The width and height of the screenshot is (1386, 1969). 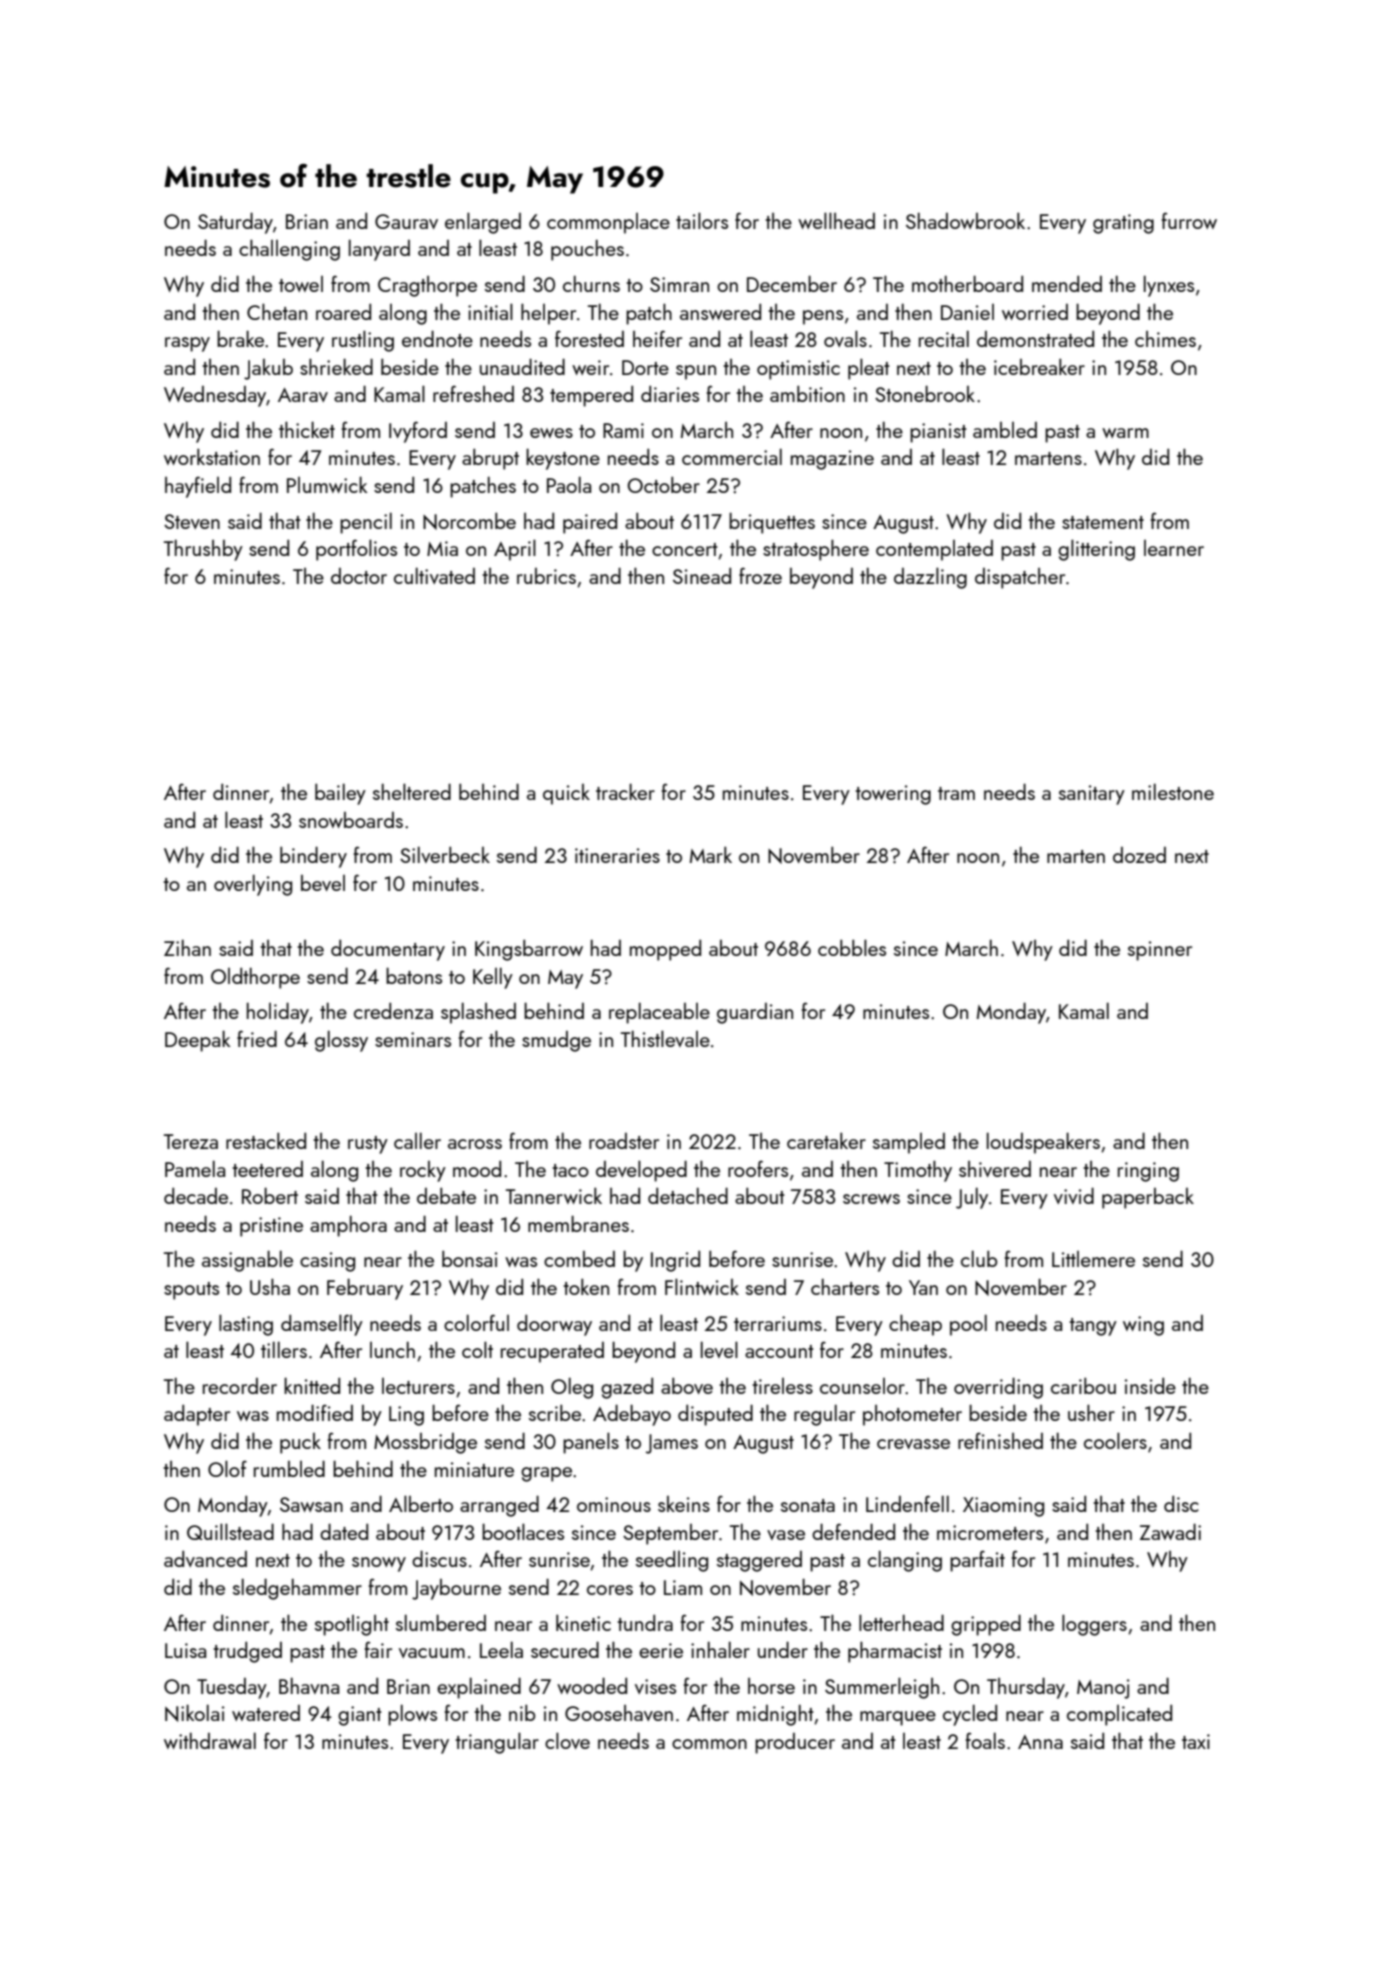 What do you see at coordinates (205, 1559) in the screenshot?
I see `advanced` at bounding box center [205, 1559].
